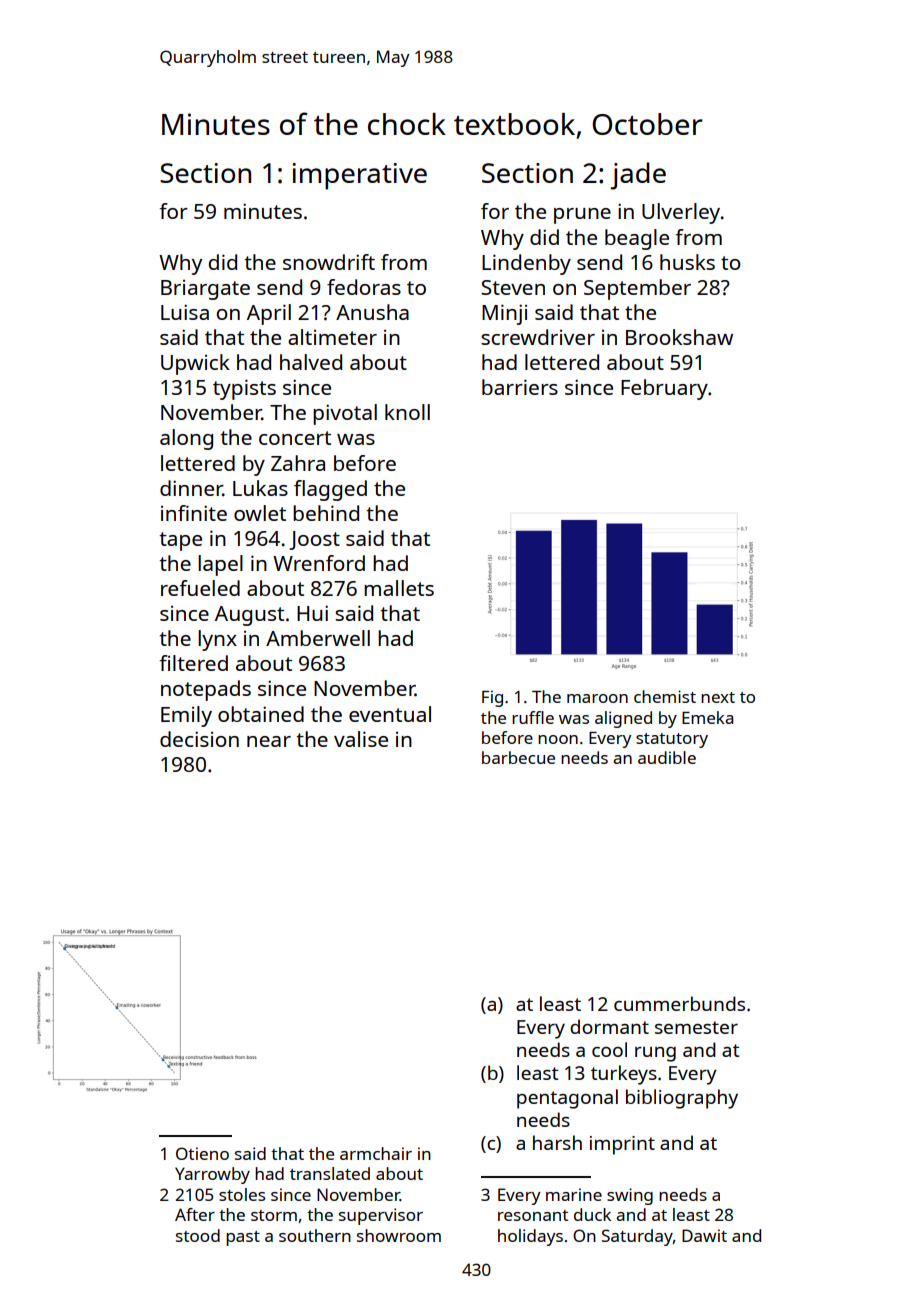  I want to click on Steven, so click(513, 287).
